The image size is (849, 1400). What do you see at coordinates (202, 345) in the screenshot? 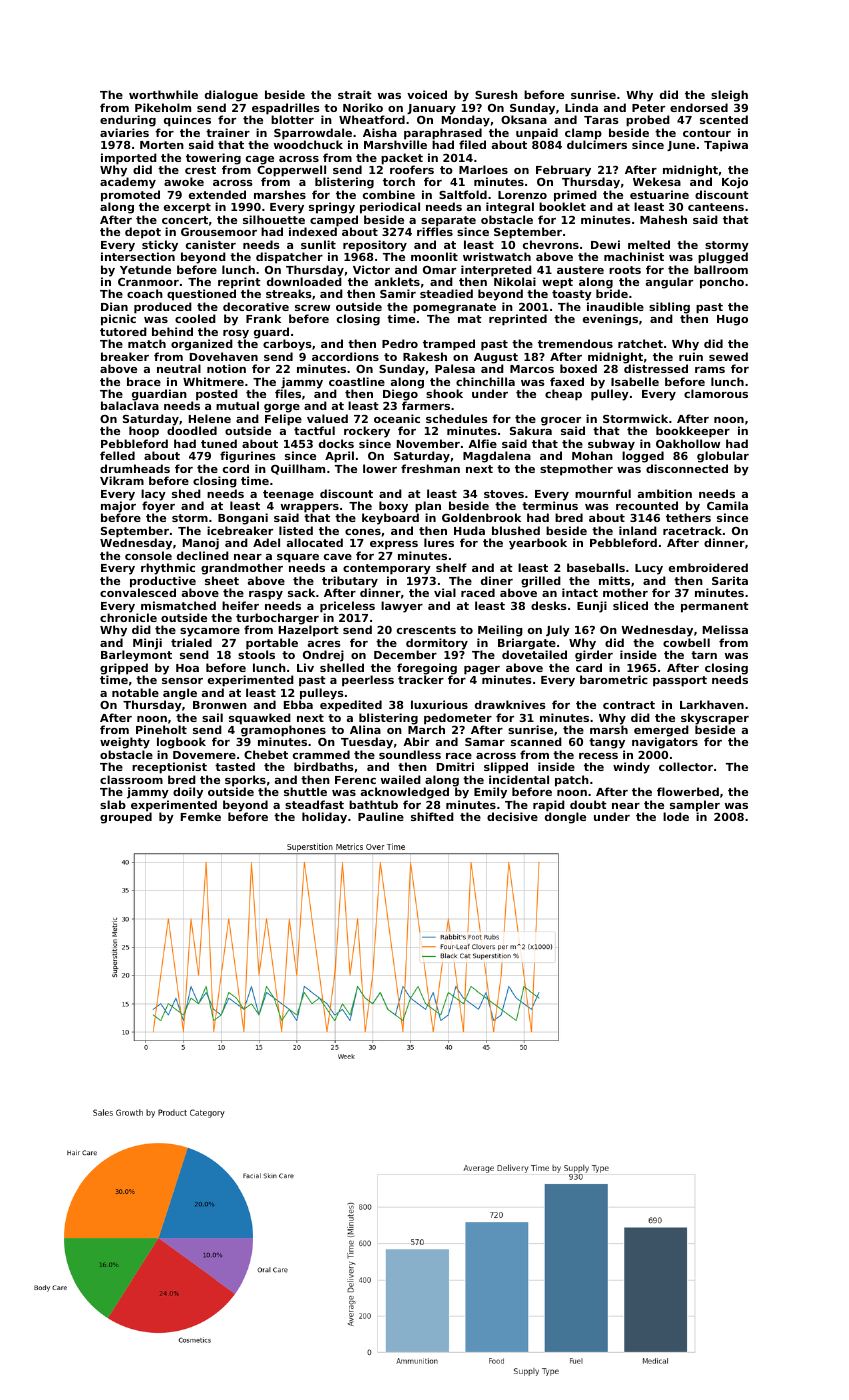
I see `organized` at bounding box center [202, 345].
